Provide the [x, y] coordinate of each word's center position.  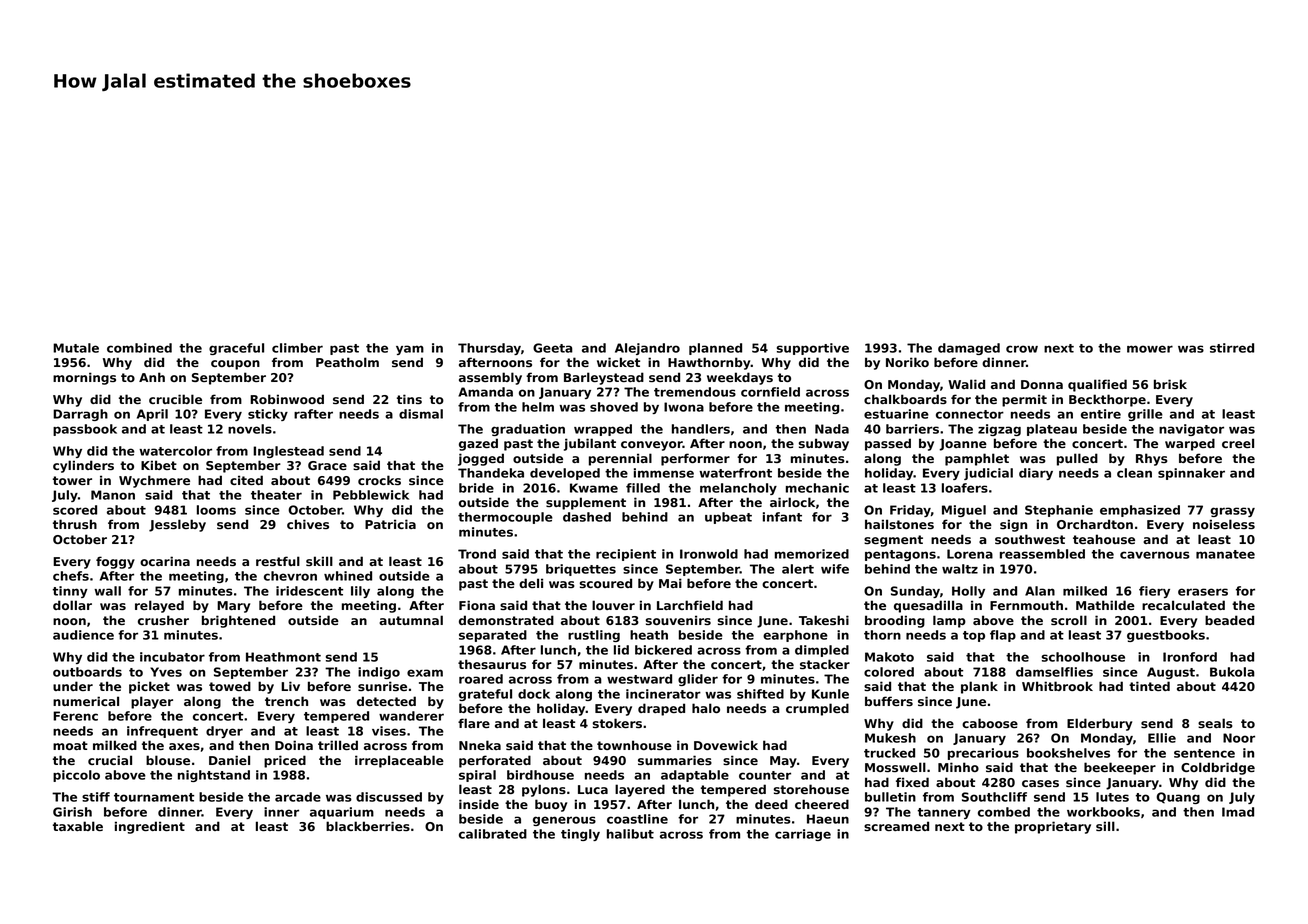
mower [1150, 349]
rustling [594, 636]
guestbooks [1166, 636]
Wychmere [154, 481]
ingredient [150, 827]
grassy [1232, 512]
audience [83, 635]
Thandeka [491, 473]
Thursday [489, 349]
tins [409, 399]
